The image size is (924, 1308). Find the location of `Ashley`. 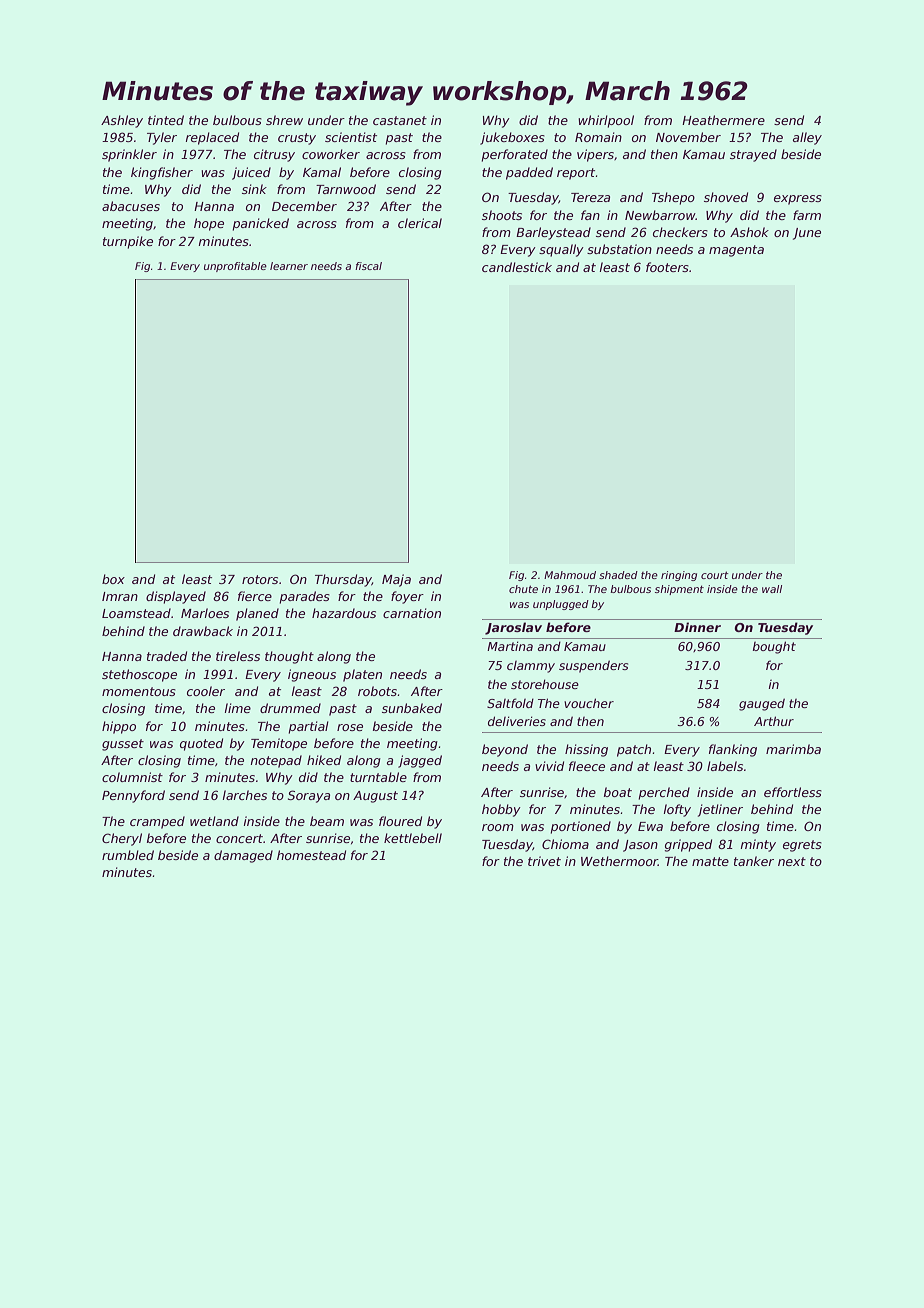

Ashley is located at coordinates (122, 121).
